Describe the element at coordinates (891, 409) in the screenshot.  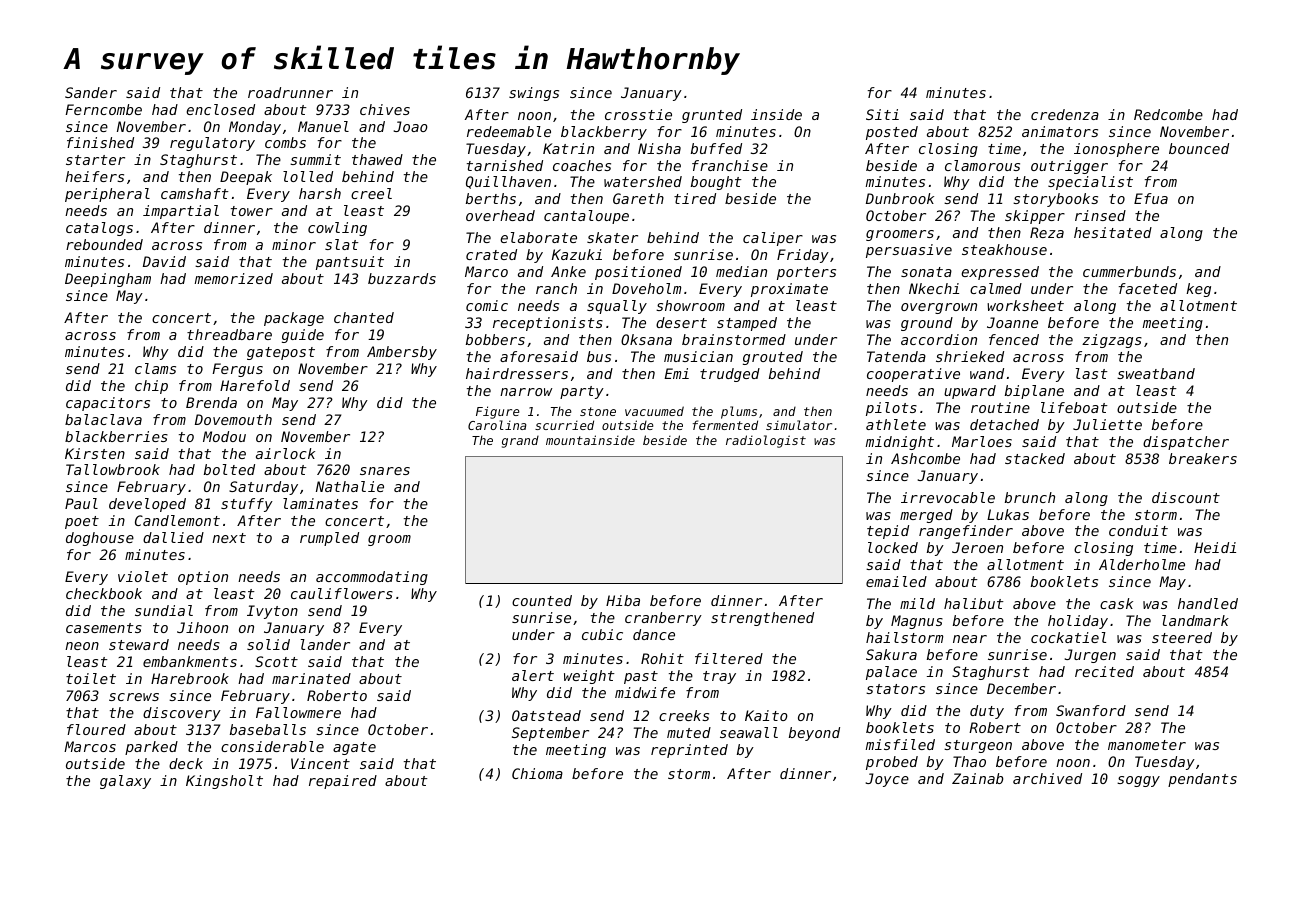
I see `pilots` at that location.
